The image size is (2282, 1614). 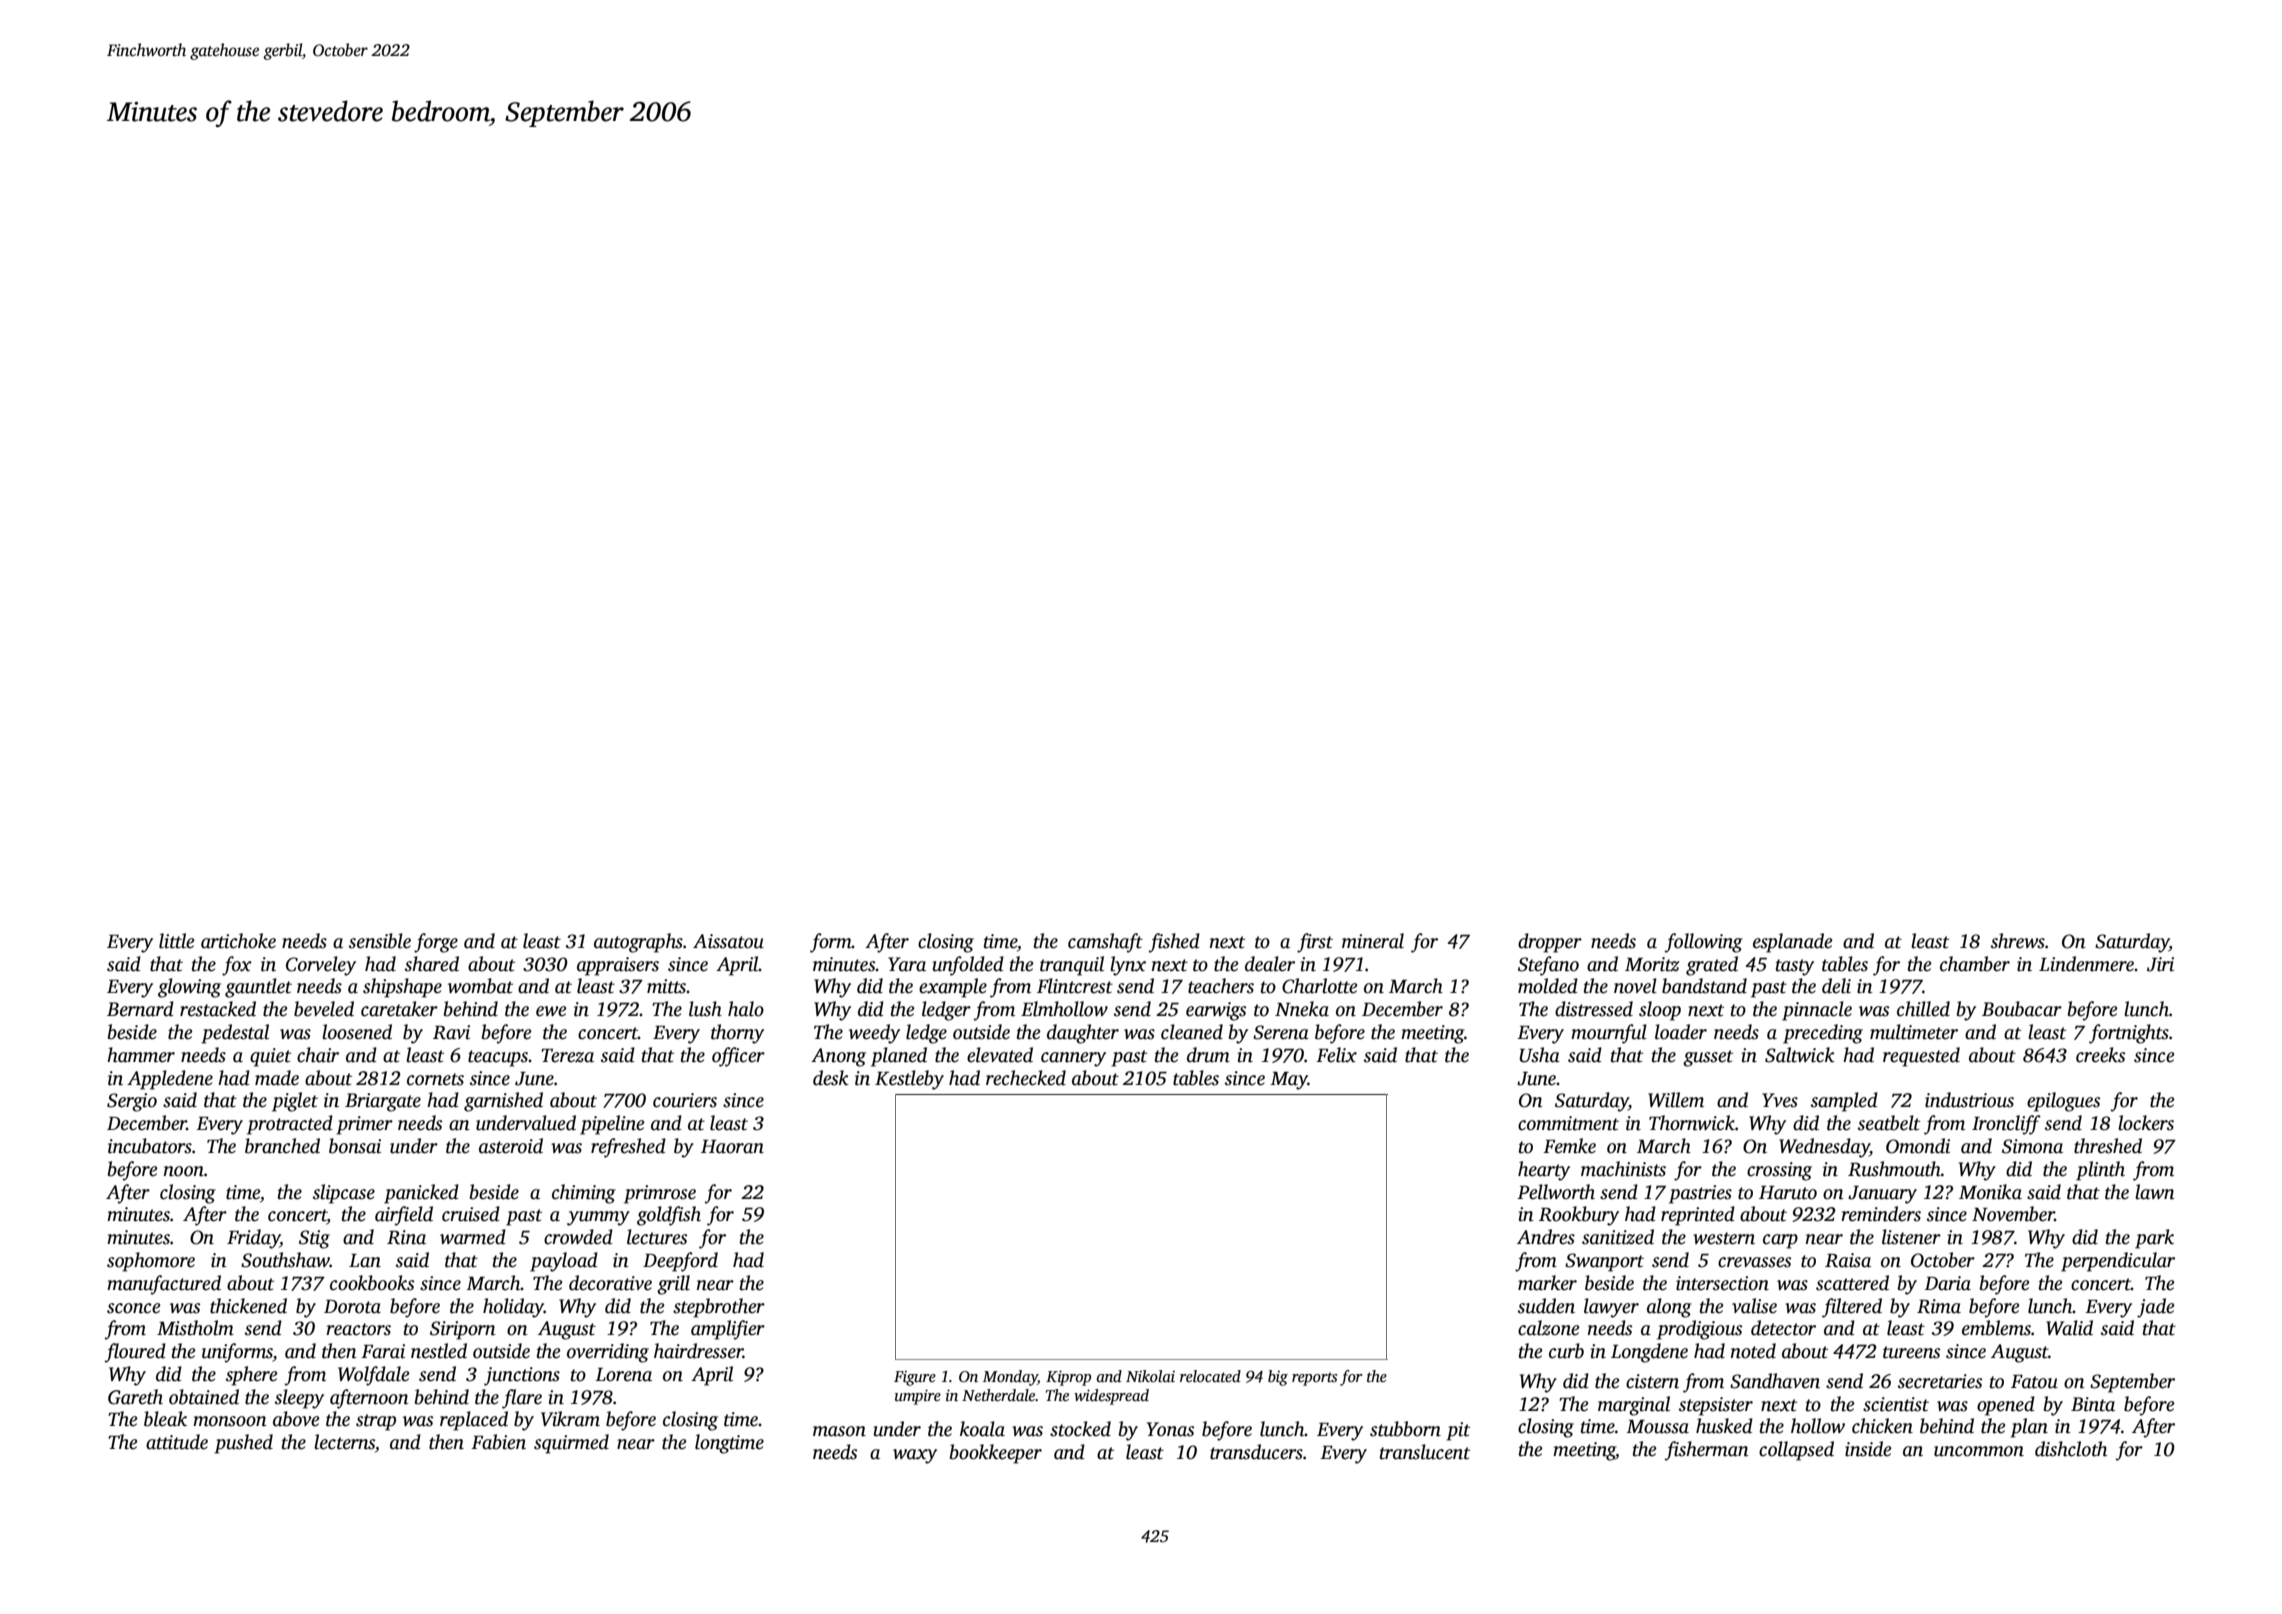 I want to click on artichoke, so click(x=238, y=941).
